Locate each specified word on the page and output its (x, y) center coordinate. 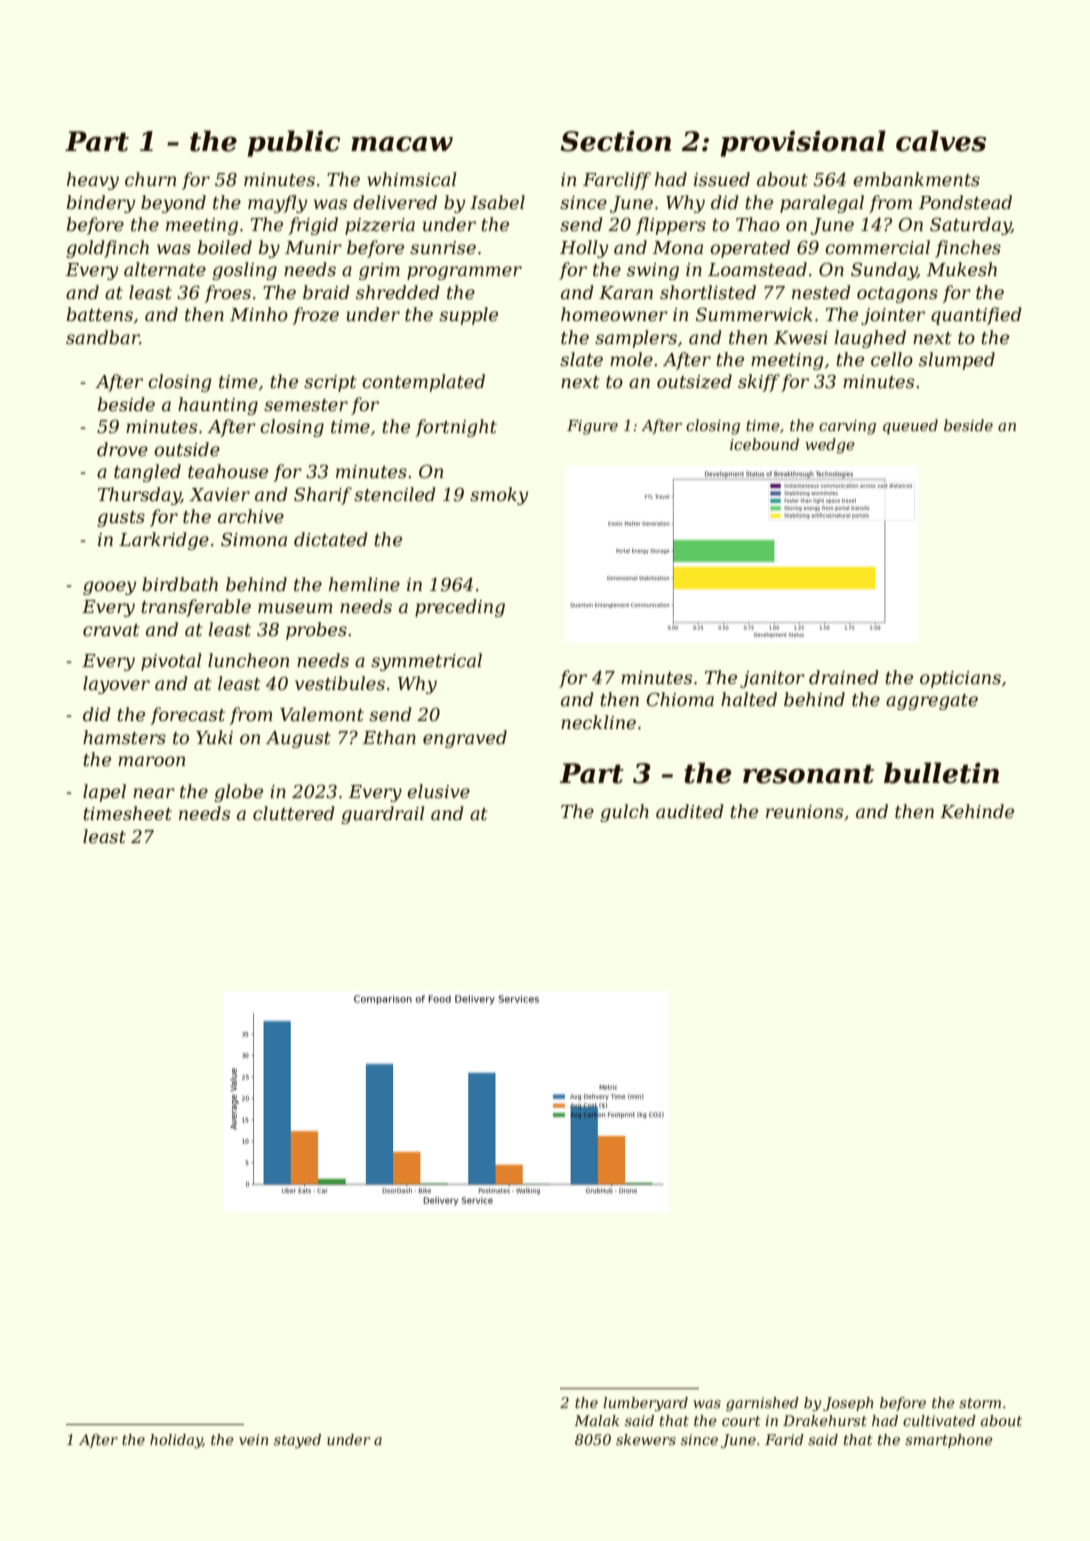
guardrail (382, 815)
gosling (244, 271)
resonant (808, 774)
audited (690, 811)
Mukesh (961, 269)
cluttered (294, 813)
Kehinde (977, 811)
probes (316, 631)
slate (581, 359)
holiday (176, 1441)
